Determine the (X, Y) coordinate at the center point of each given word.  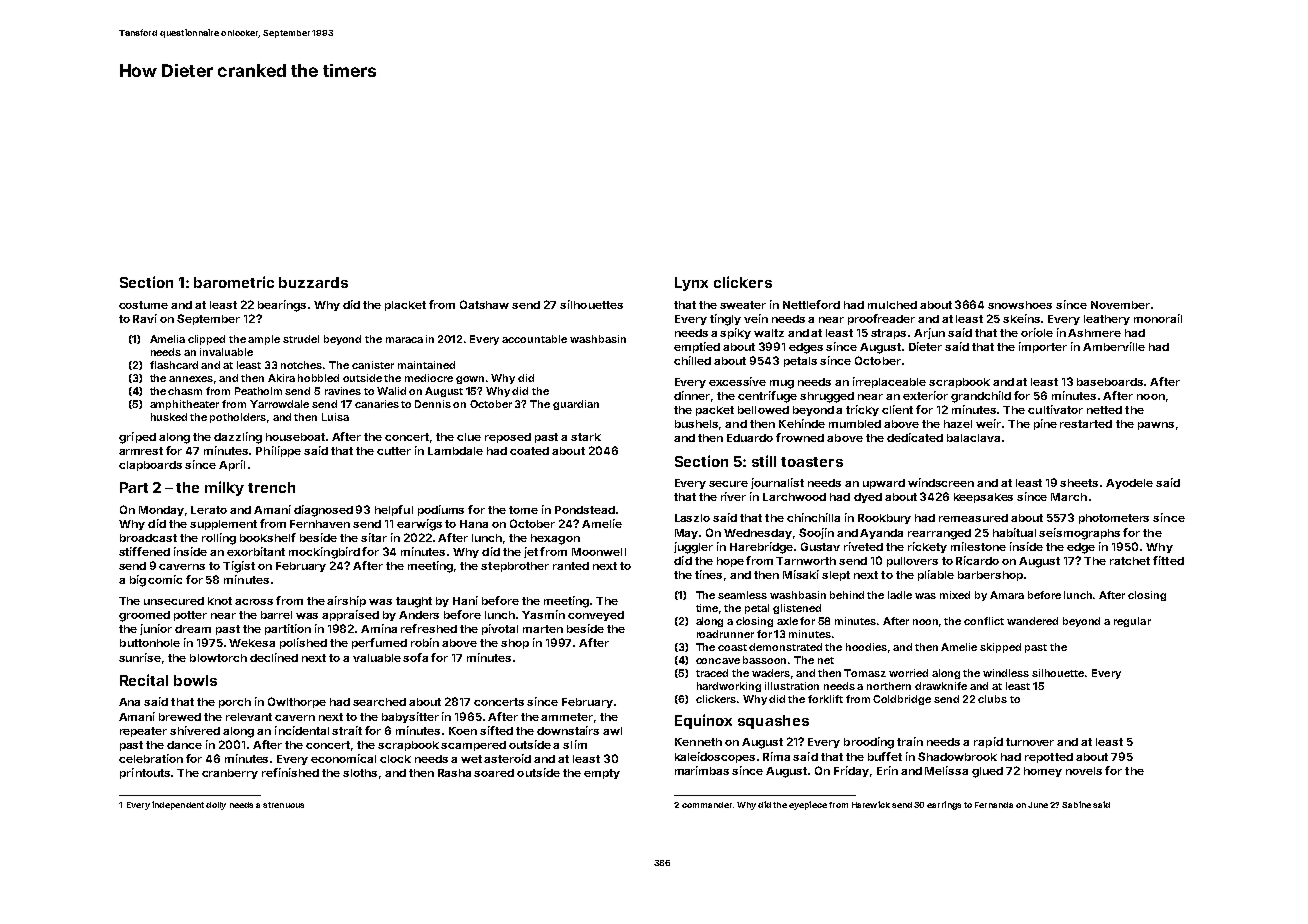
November (1120, 305)
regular (1132, 622)
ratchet (1130, 561)
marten (543, 629)
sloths (360, 773)
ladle (900, 595)
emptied (697, 347)
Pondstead (585, 510)
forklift (825, 699)
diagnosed (323, 511)
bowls (195, 680)
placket (405, 306)
